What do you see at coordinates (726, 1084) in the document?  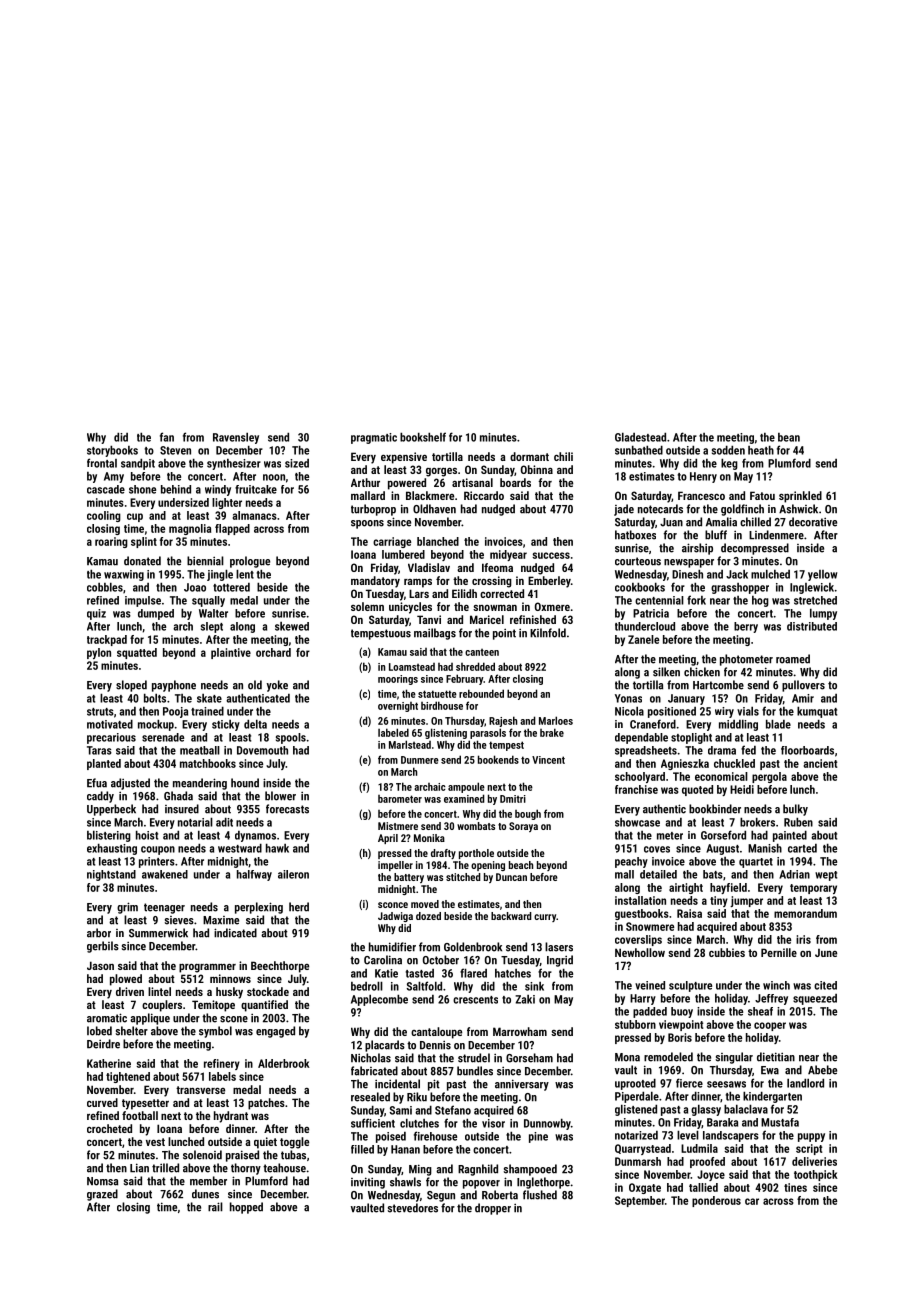 I see `seesaws` at bounding box center [726, 1084].
